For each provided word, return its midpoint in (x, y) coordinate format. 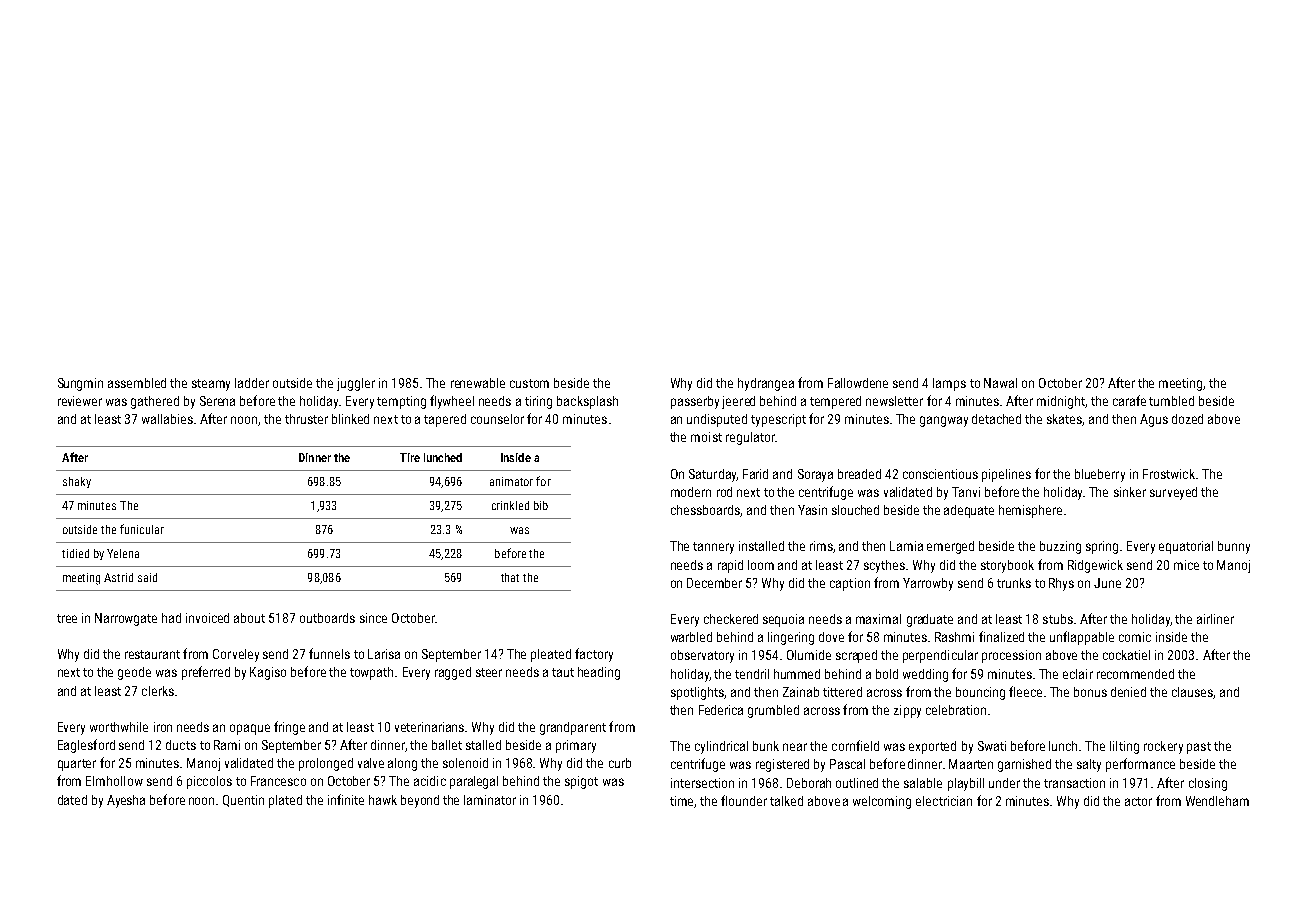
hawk (383, 800)
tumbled (1171, 401)
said (147, 577)
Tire (410, 457)
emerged (950, 547)
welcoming (882, 802)
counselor (497, 419)
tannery (713, 548)
